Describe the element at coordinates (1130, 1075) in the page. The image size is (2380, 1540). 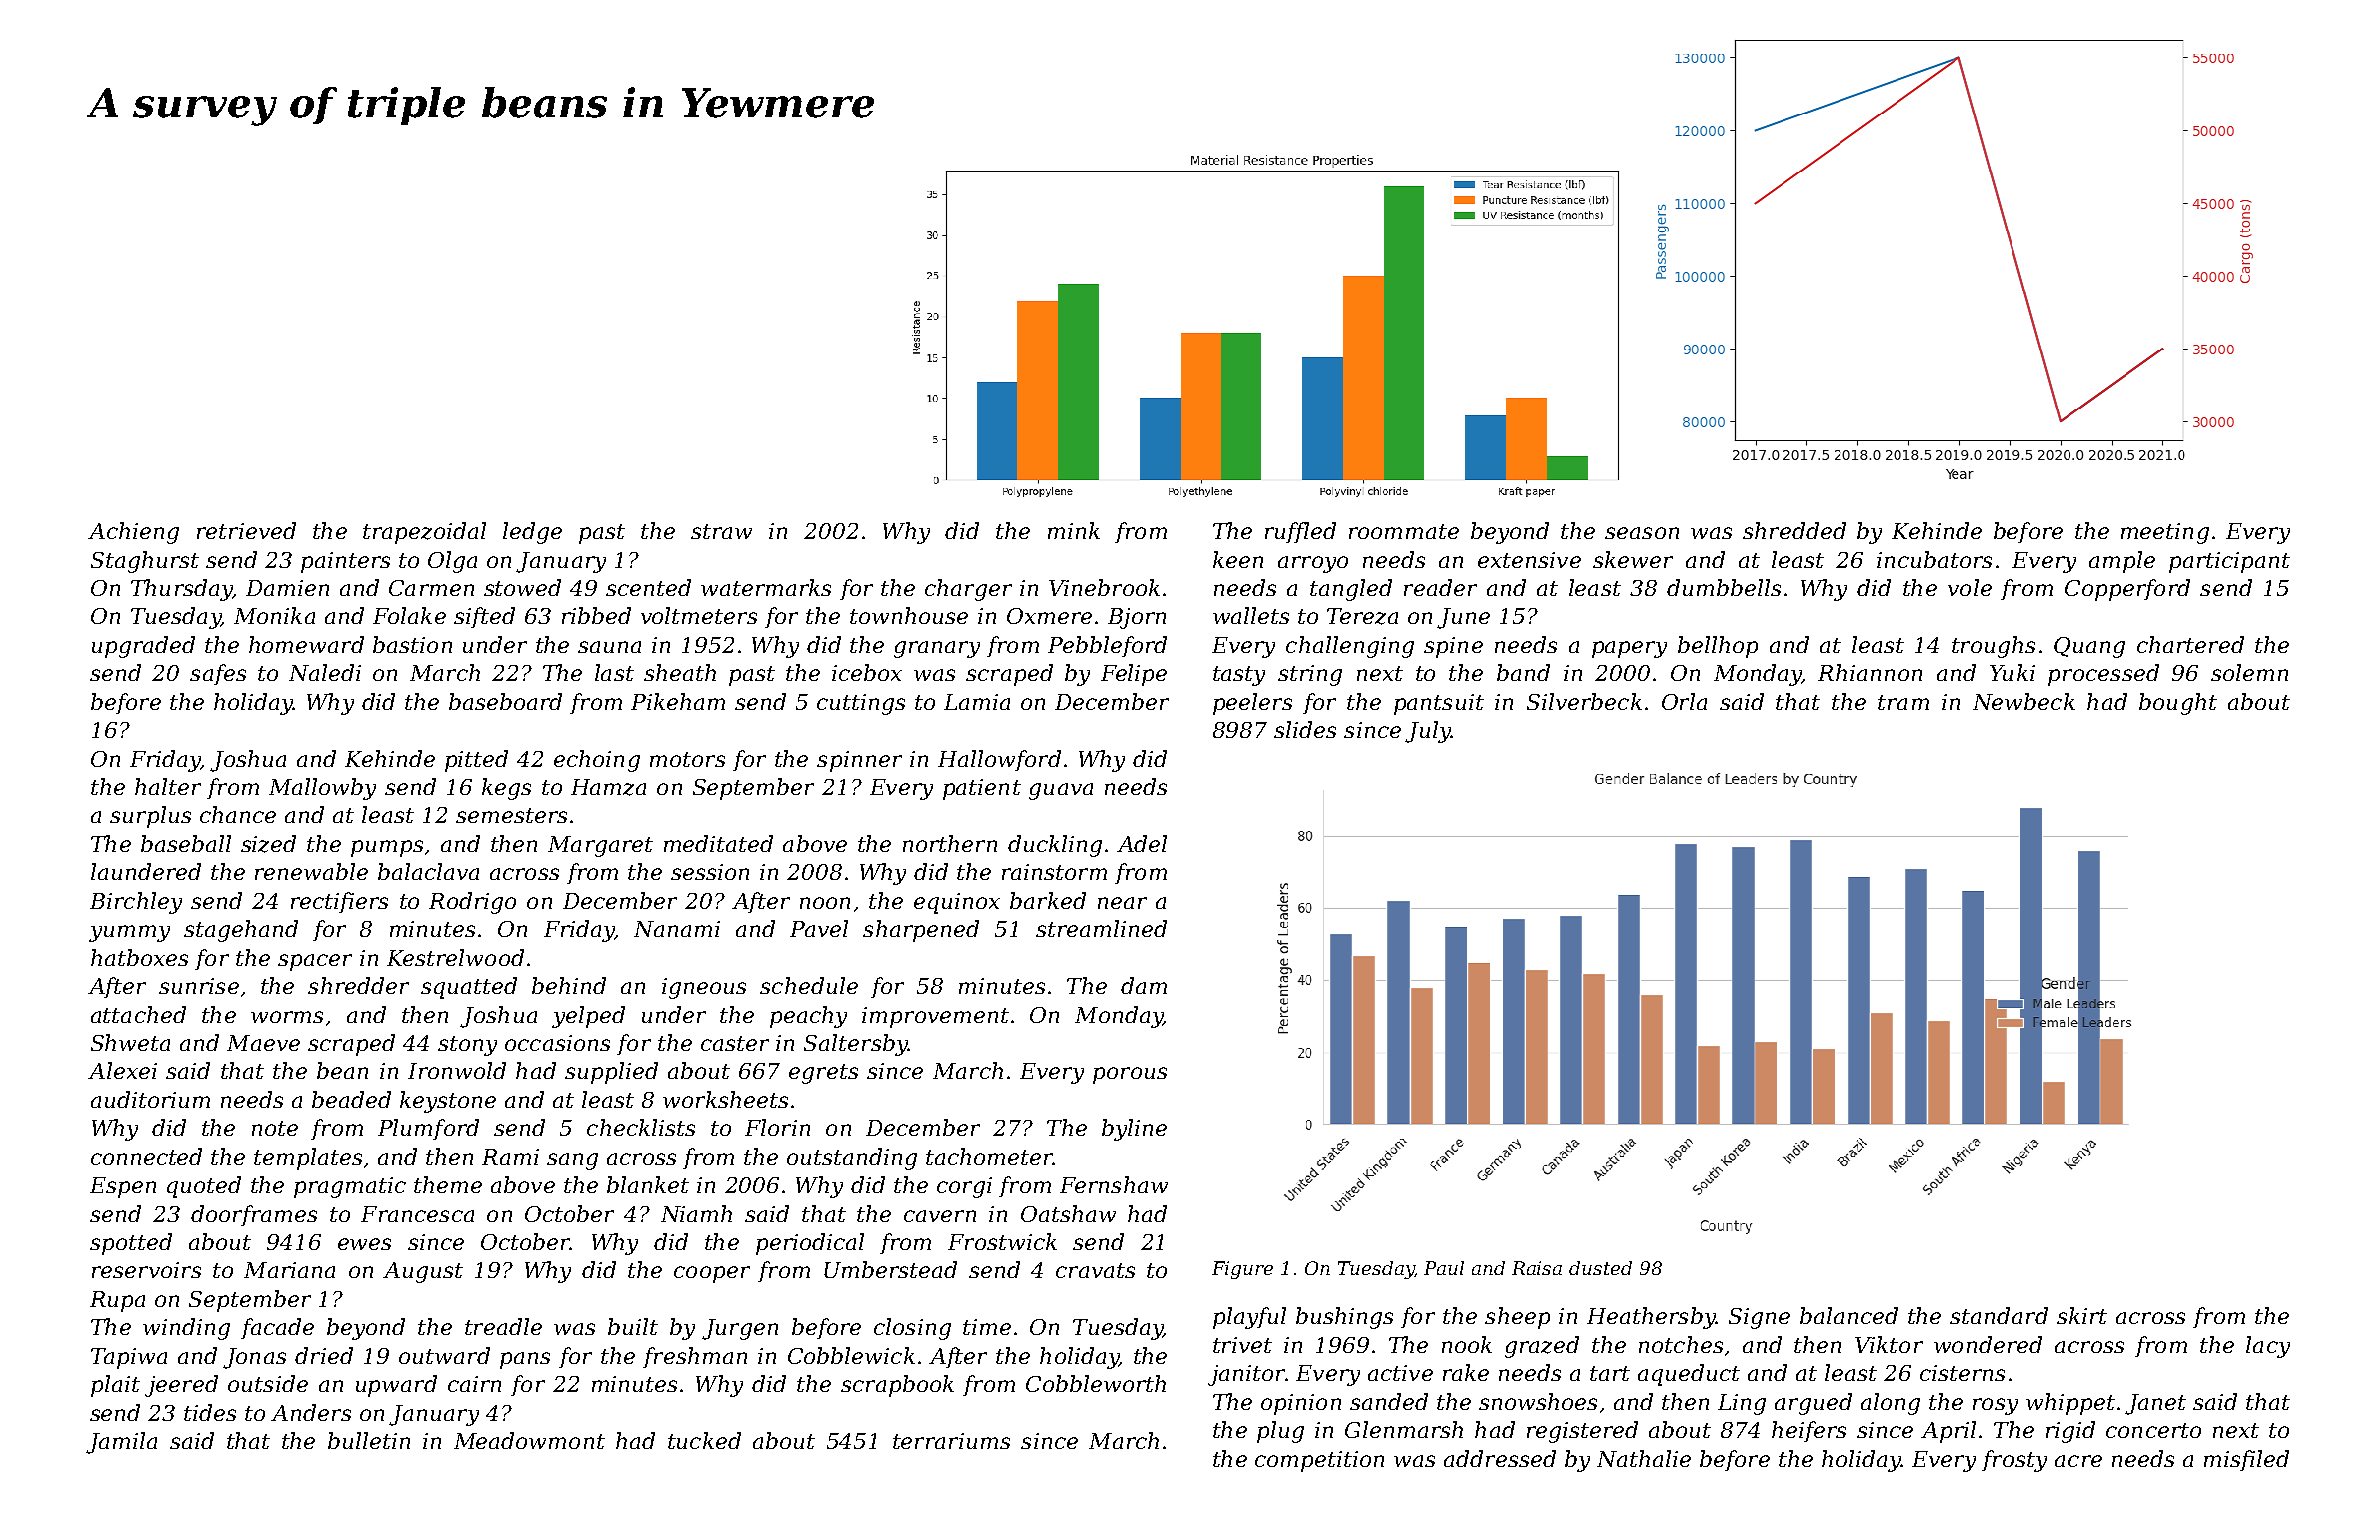
I see `porous` at that location.
